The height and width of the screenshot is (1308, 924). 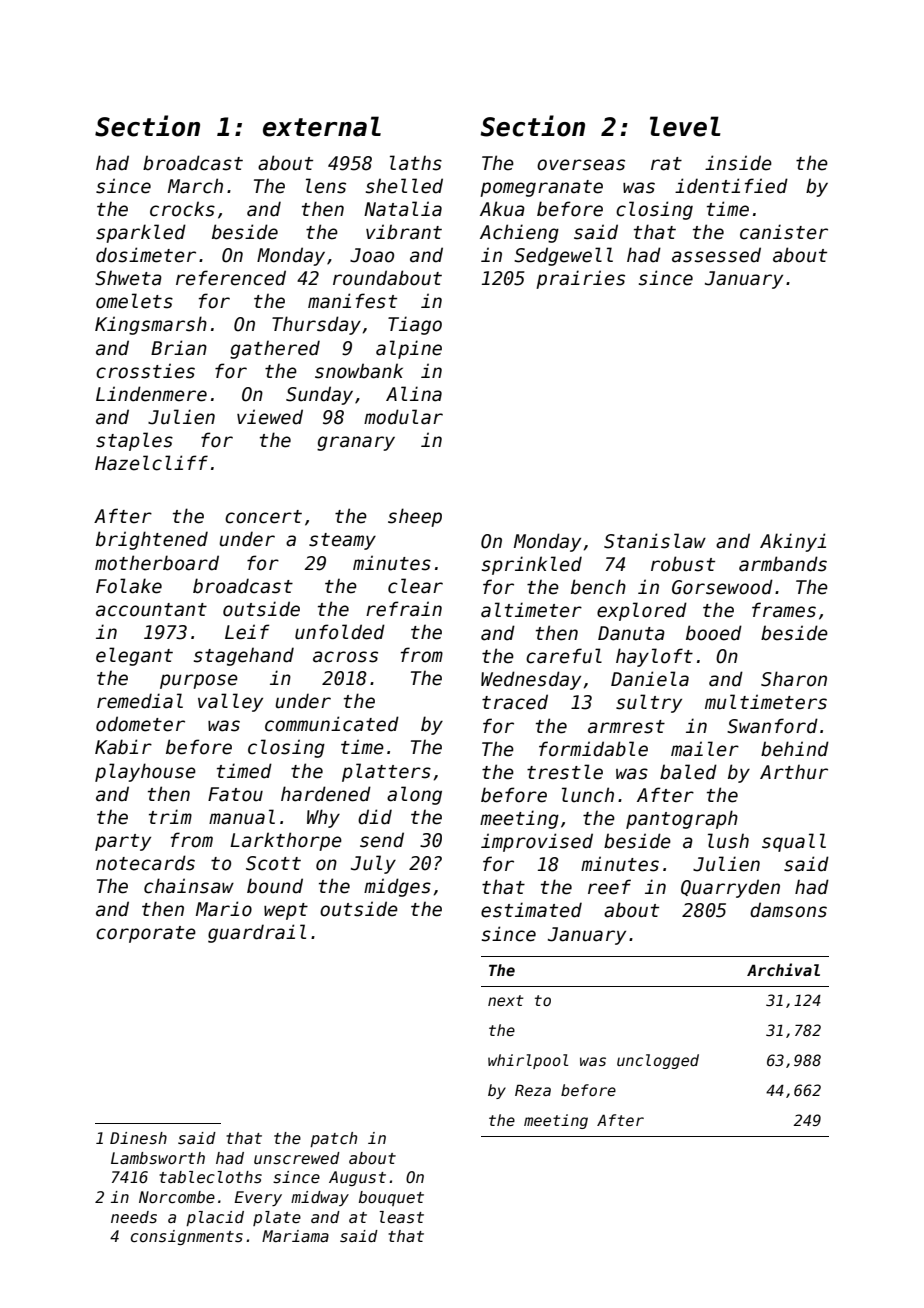 I want to click on improvised, so click(x=537, y=842).
